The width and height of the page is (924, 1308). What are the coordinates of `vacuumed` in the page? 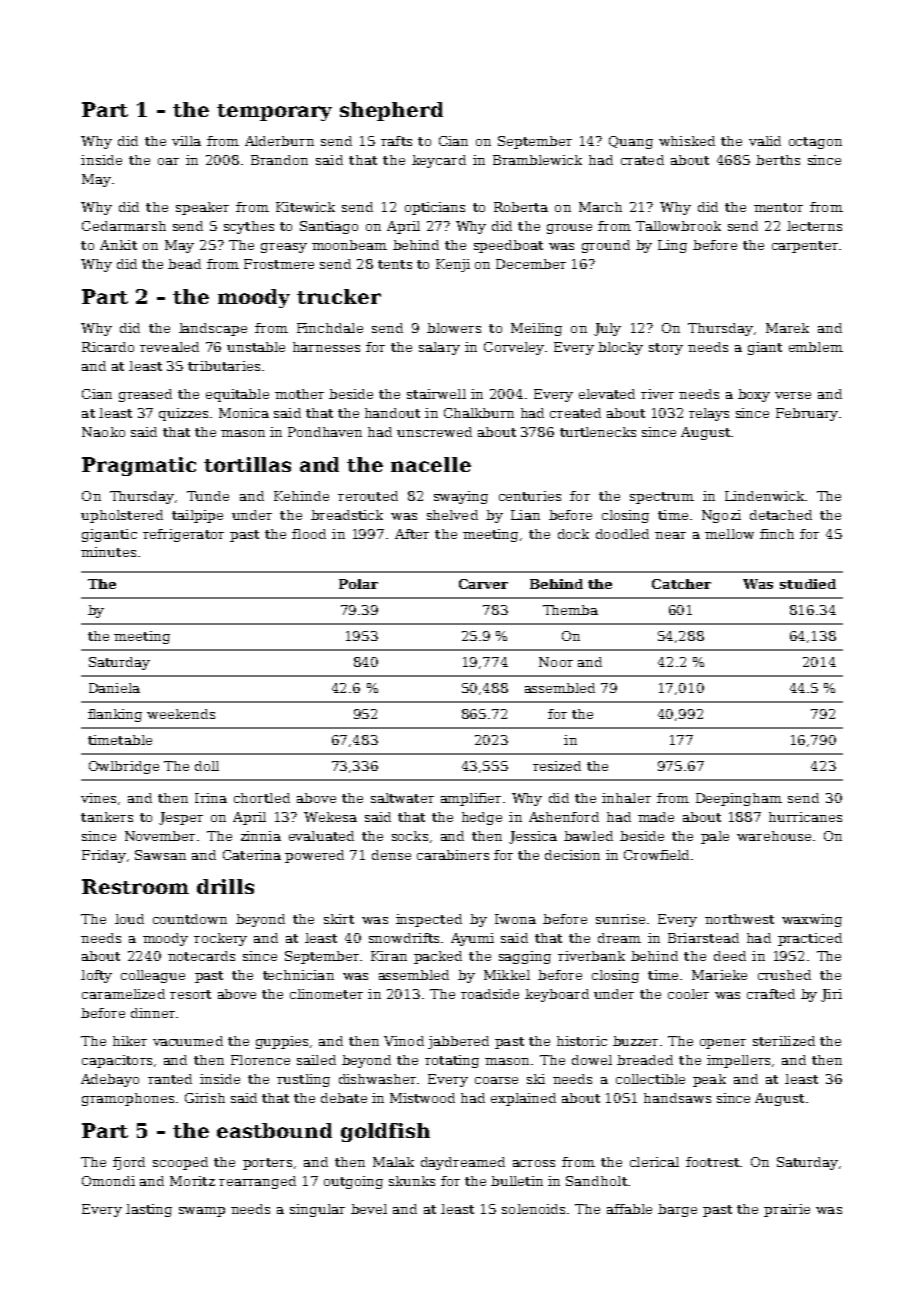 It's located at (188, 1041).
